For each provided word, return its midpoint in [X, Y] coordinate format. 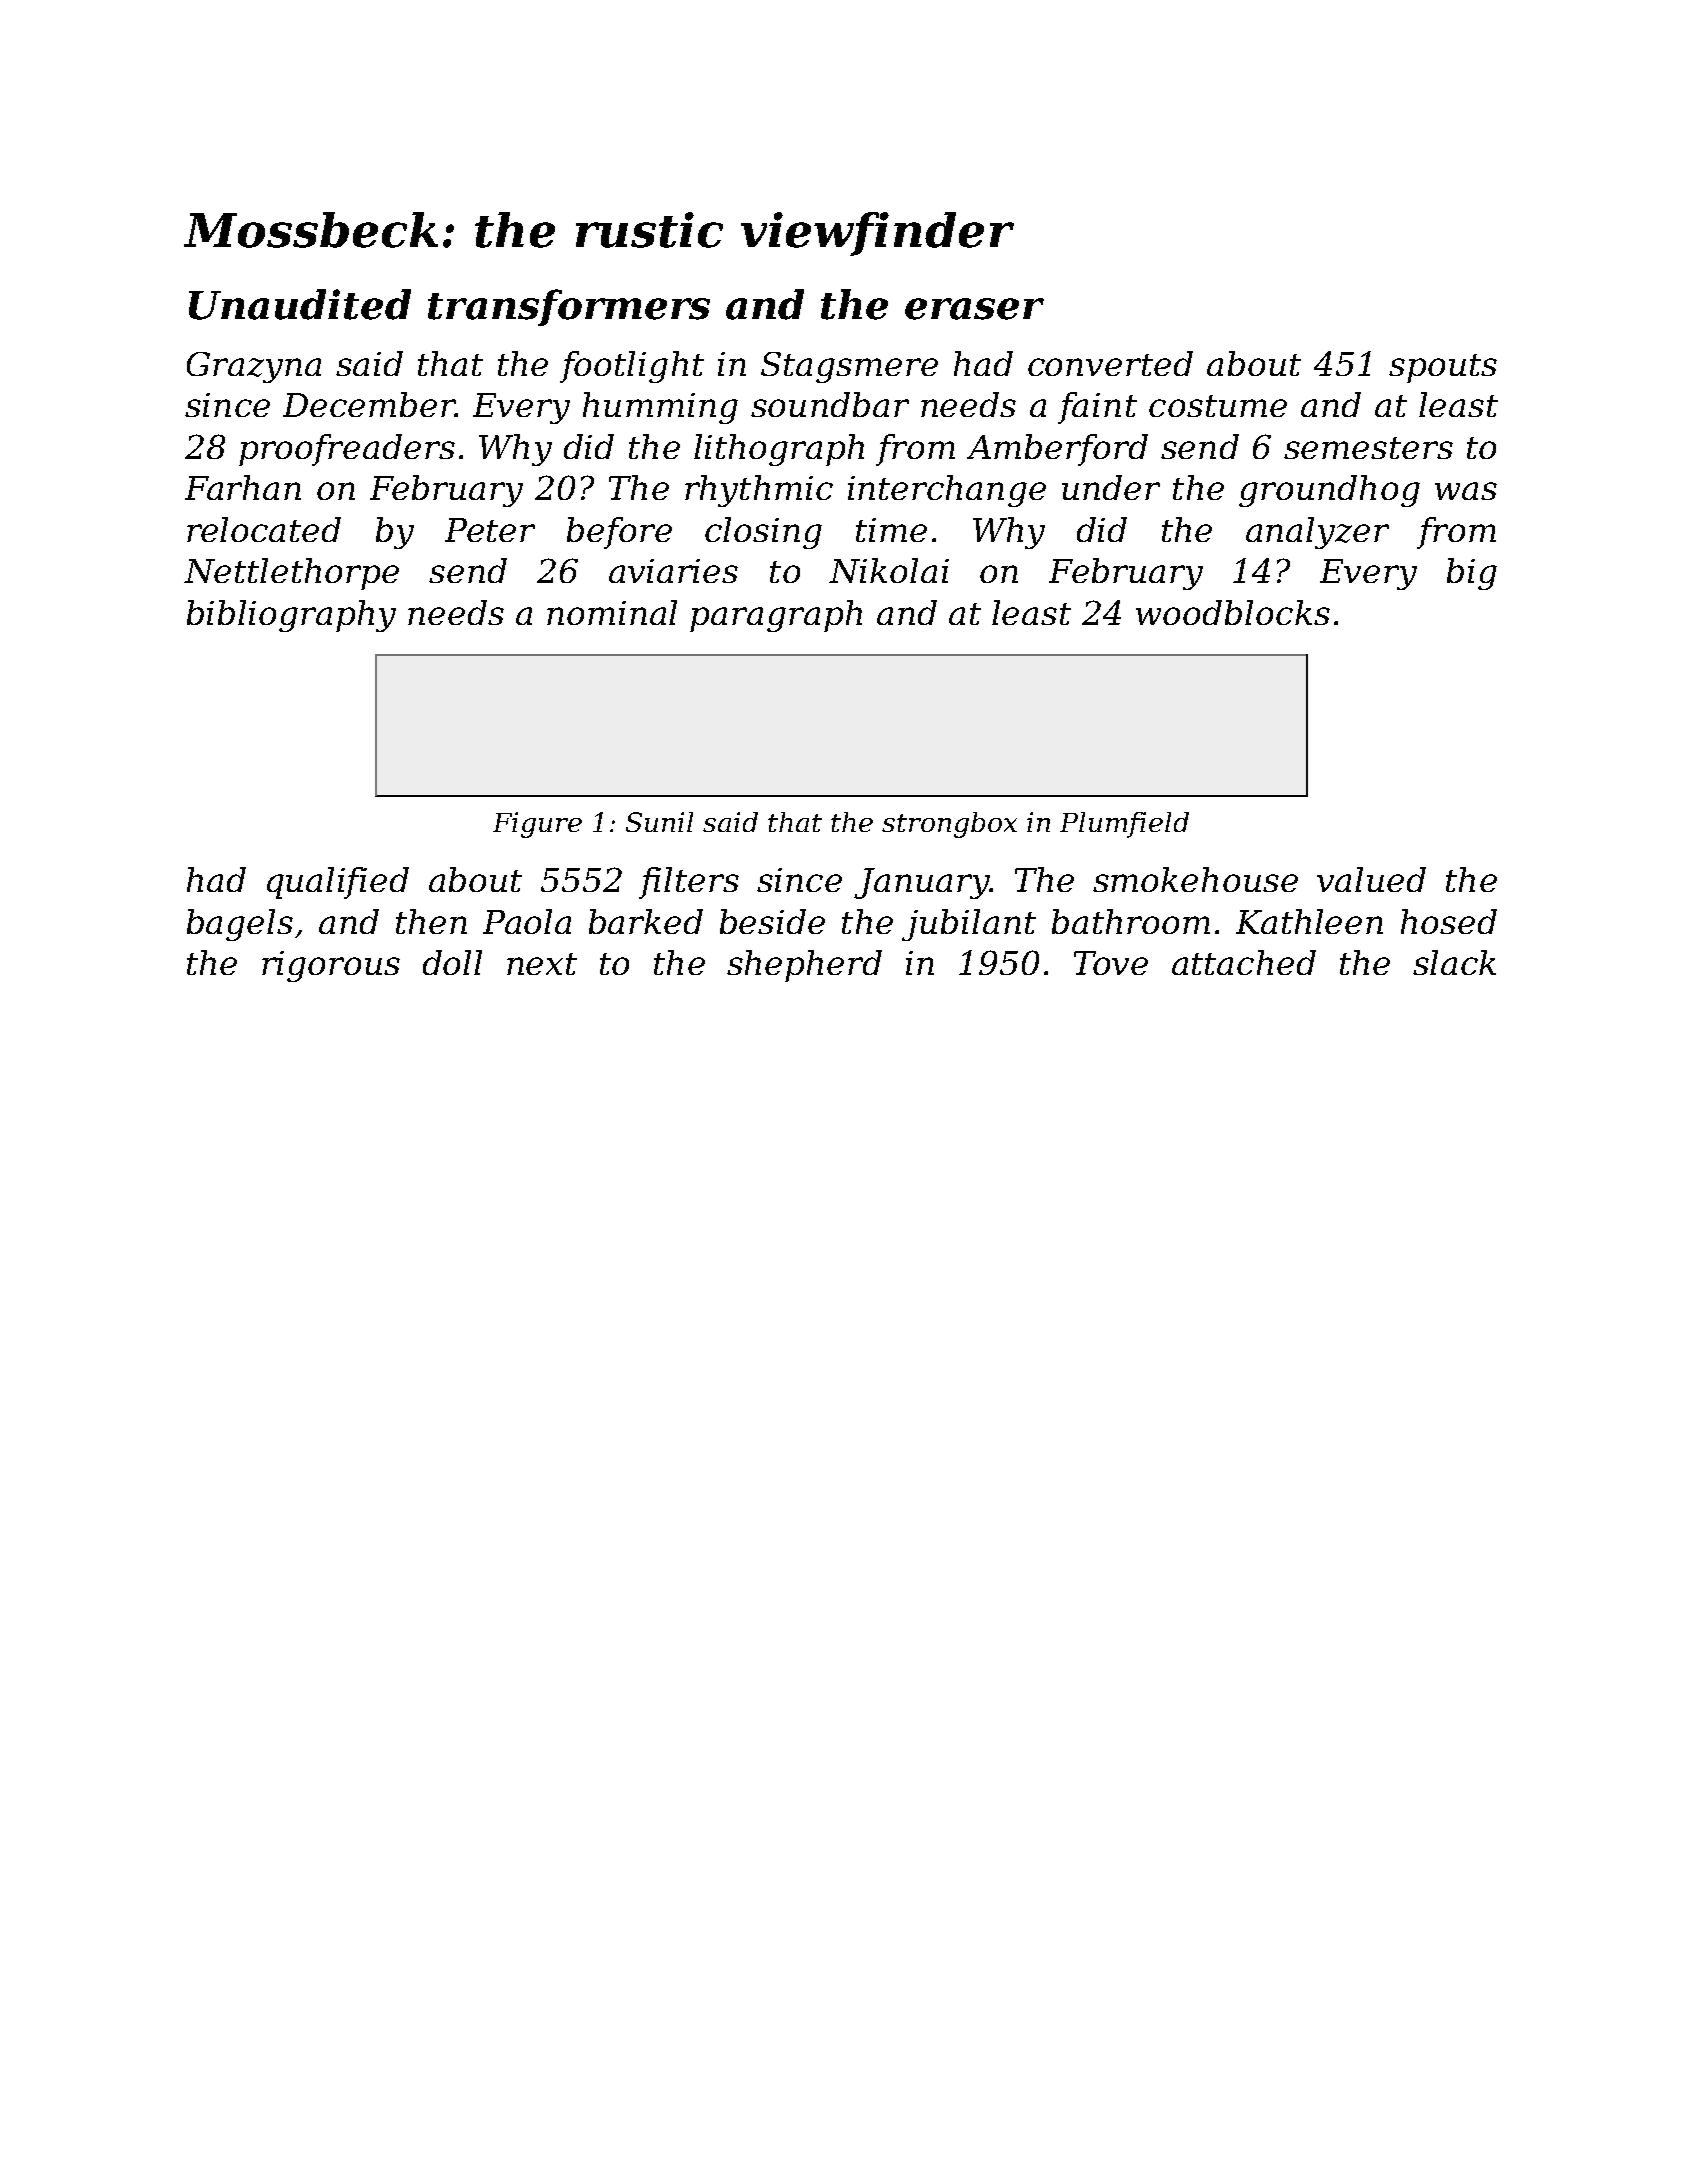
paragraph [776, 616]
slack [1454, 962]
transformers [569, 307]
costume [1218, 406]
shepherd [804, 966]
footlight [632, 367]
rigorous [331, 966]
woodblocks [1233, 612]
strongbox [949, 825]
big [1472, 574]
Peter [490, 530]
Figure [537, 825]
